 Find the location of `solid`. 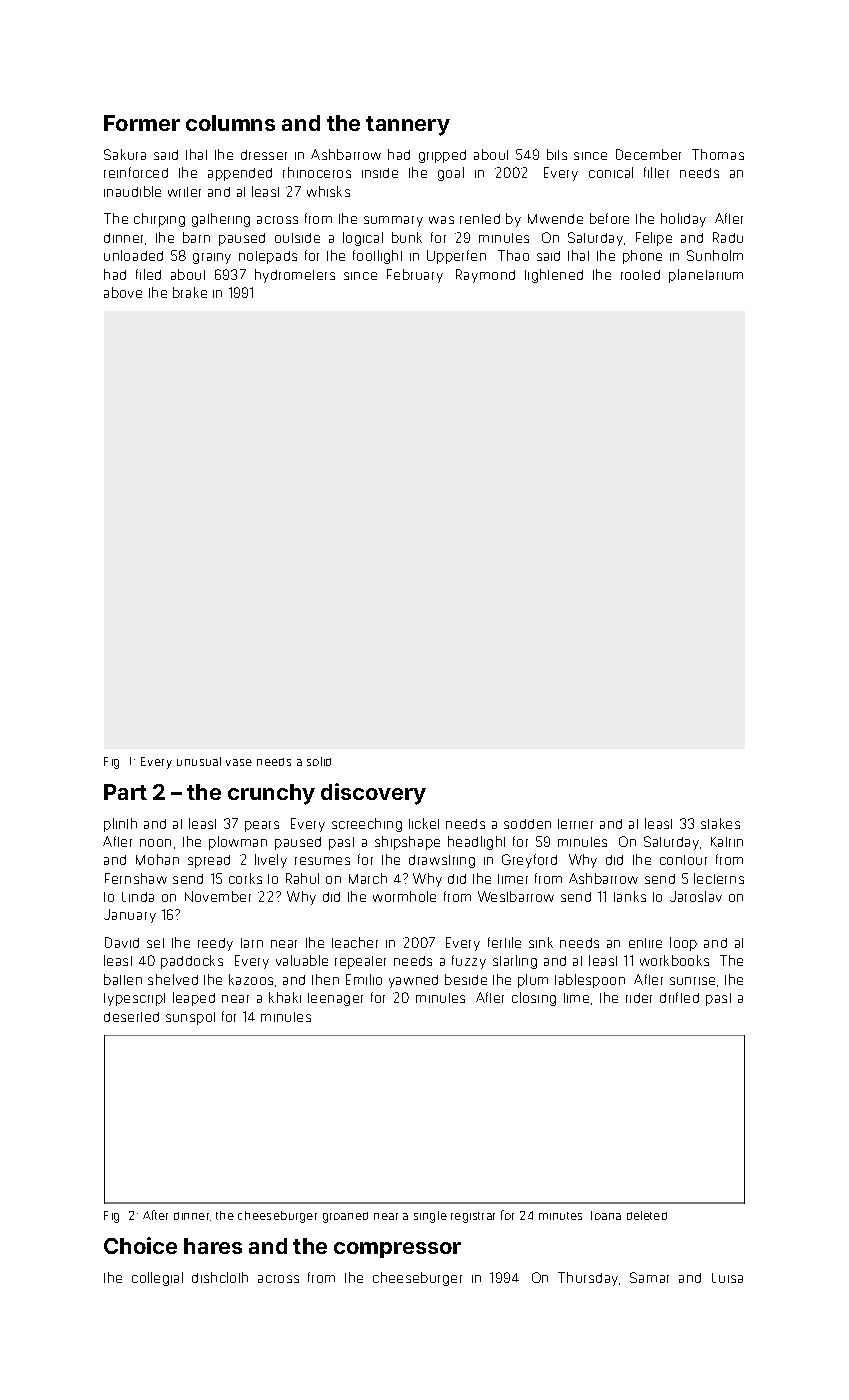

solid is located at coordinates (319, 761).
